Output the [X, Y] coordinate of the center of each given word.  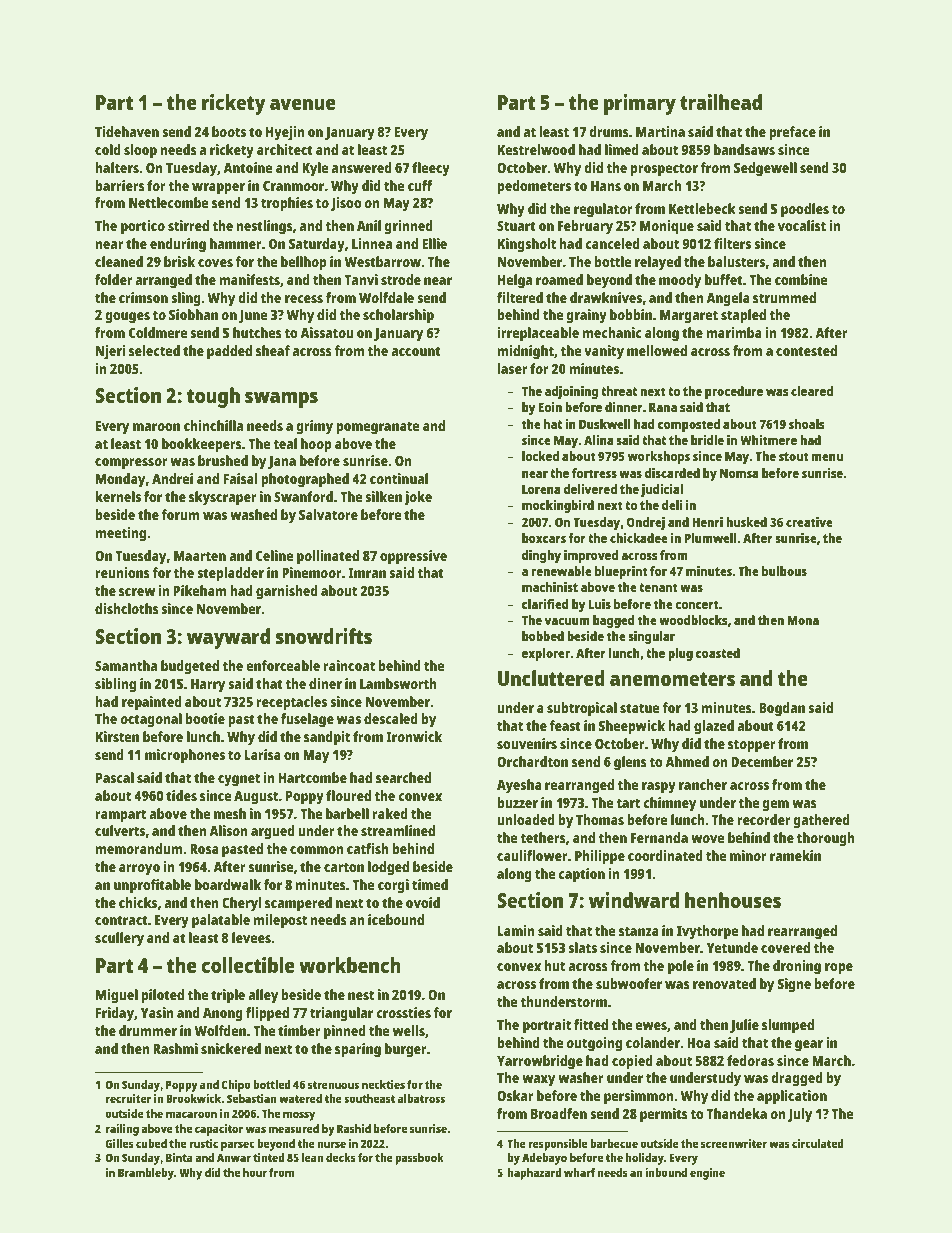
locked [540, 456]
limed [622, 149]
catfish [368, 848]
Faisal [240, 478]
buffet [724, 279]
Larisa [263, 754]
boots [229, 131]
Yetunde [732, 947]
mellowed [657, 350]
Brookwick [194, 1098]
